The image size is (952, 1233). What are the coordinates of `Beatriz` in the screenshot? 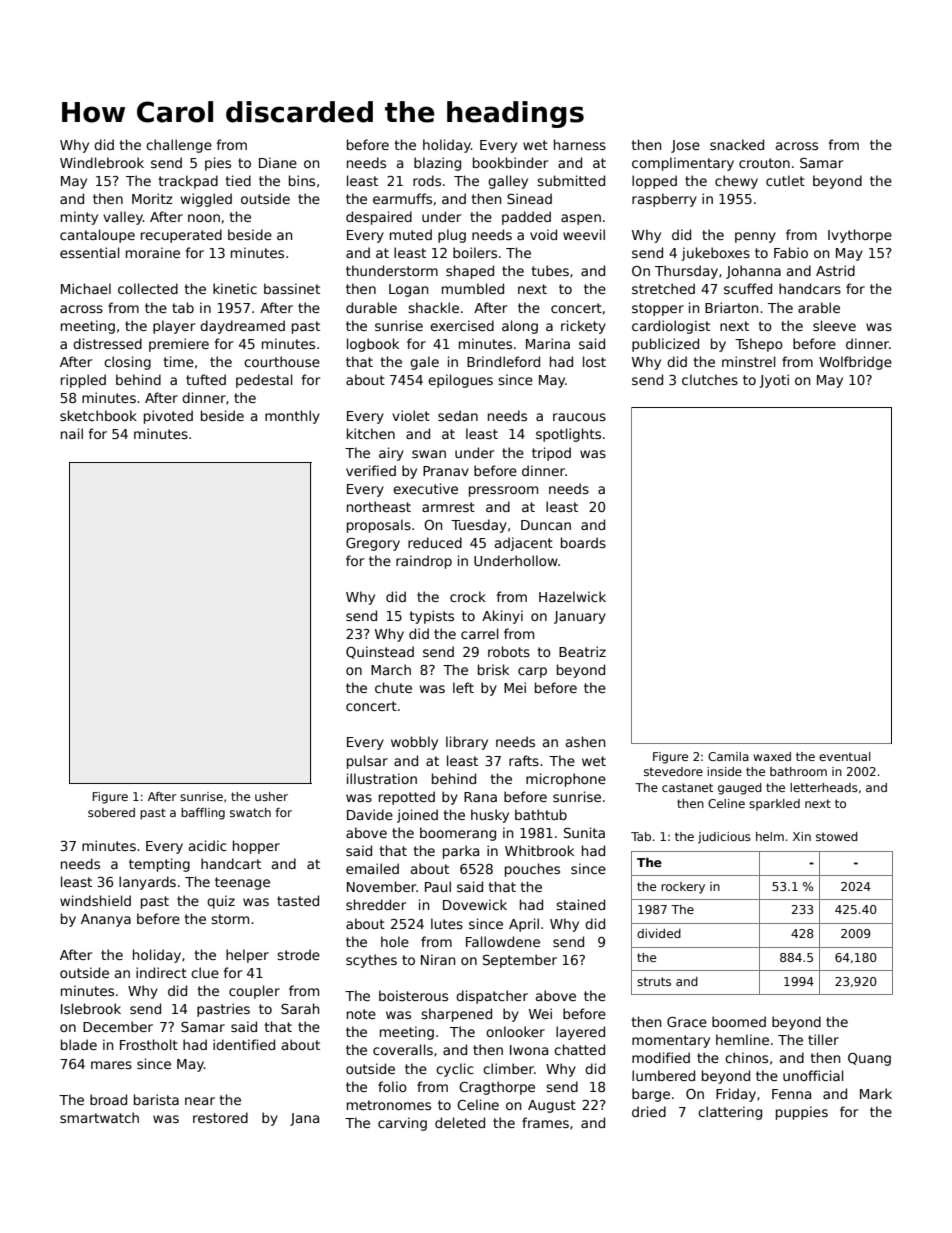 It's located at (582, 651).
